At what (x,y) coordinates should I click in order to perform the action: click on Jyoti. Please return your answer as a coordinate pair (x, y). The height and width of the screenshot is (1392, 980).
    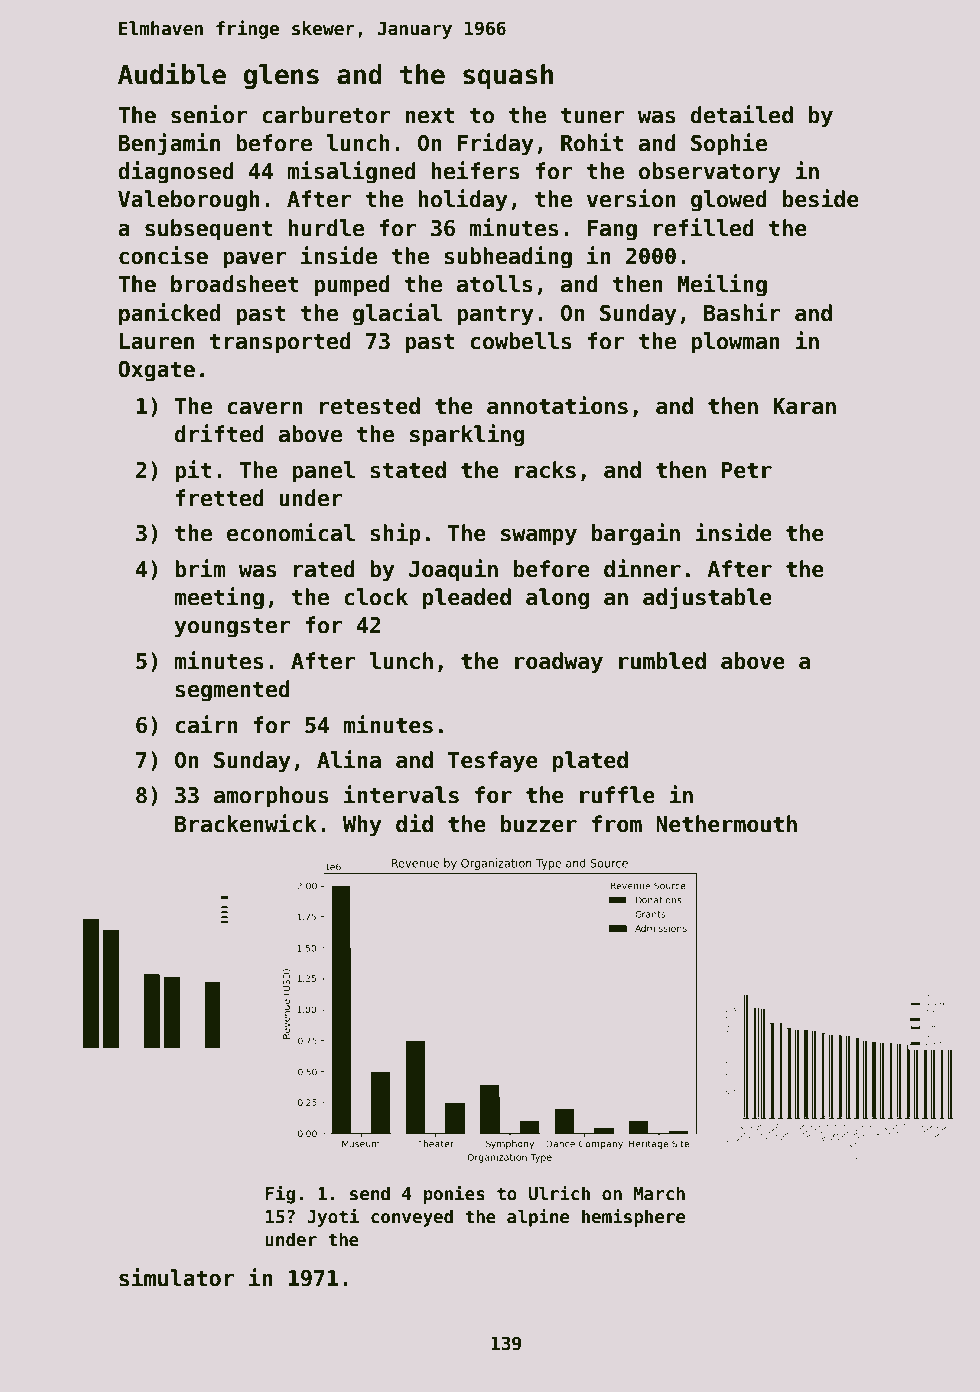
    Looking at the image, I should click on (333, 1217).
